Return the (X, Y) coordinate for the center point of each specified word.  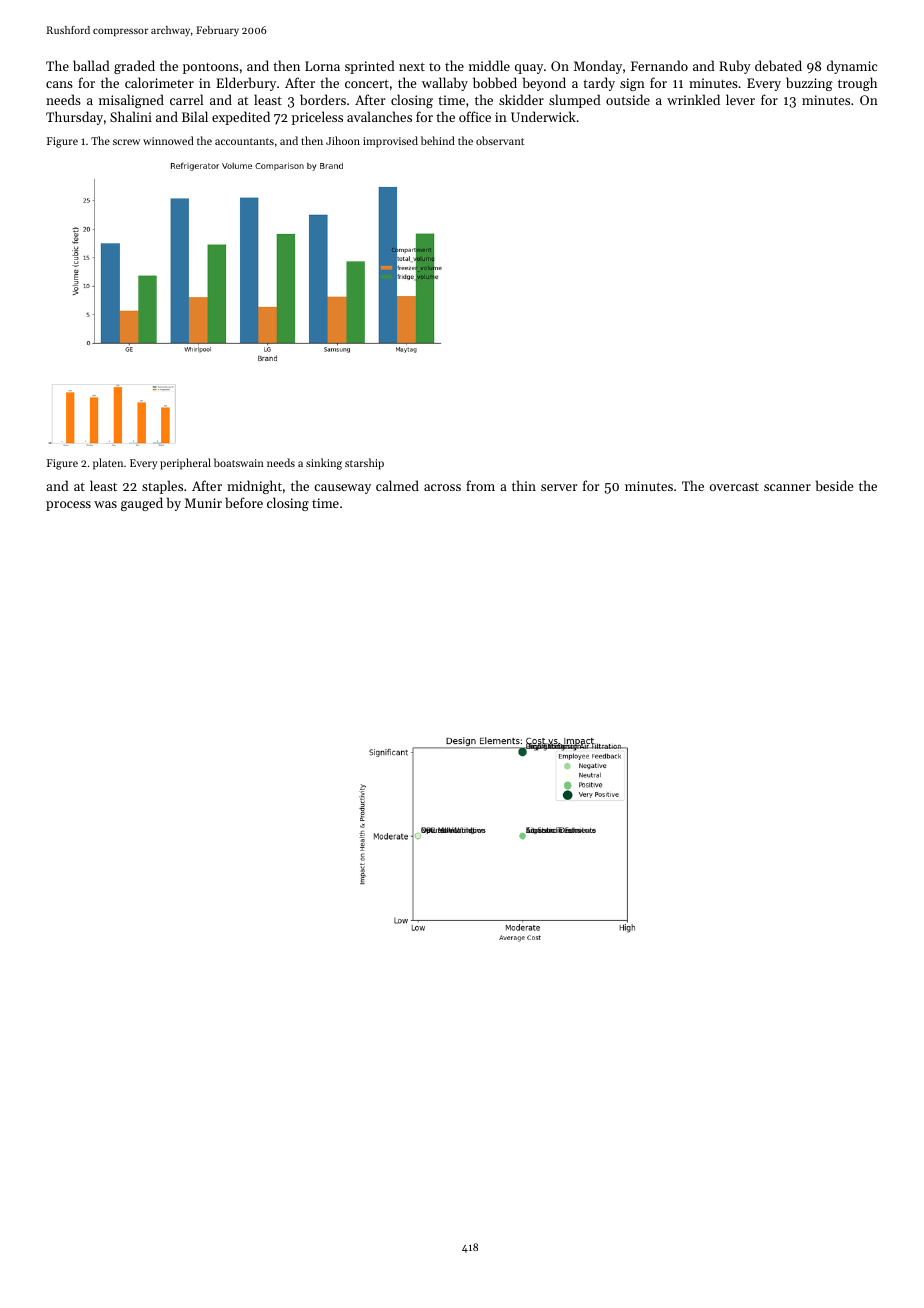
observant (500, 140)
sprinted (370, 67)
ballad (91, 65)
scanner (787, 487)
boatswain (239, 462)
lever (740, 99)
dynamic (852, 67)
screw (126, 142)
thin (524, 485)
